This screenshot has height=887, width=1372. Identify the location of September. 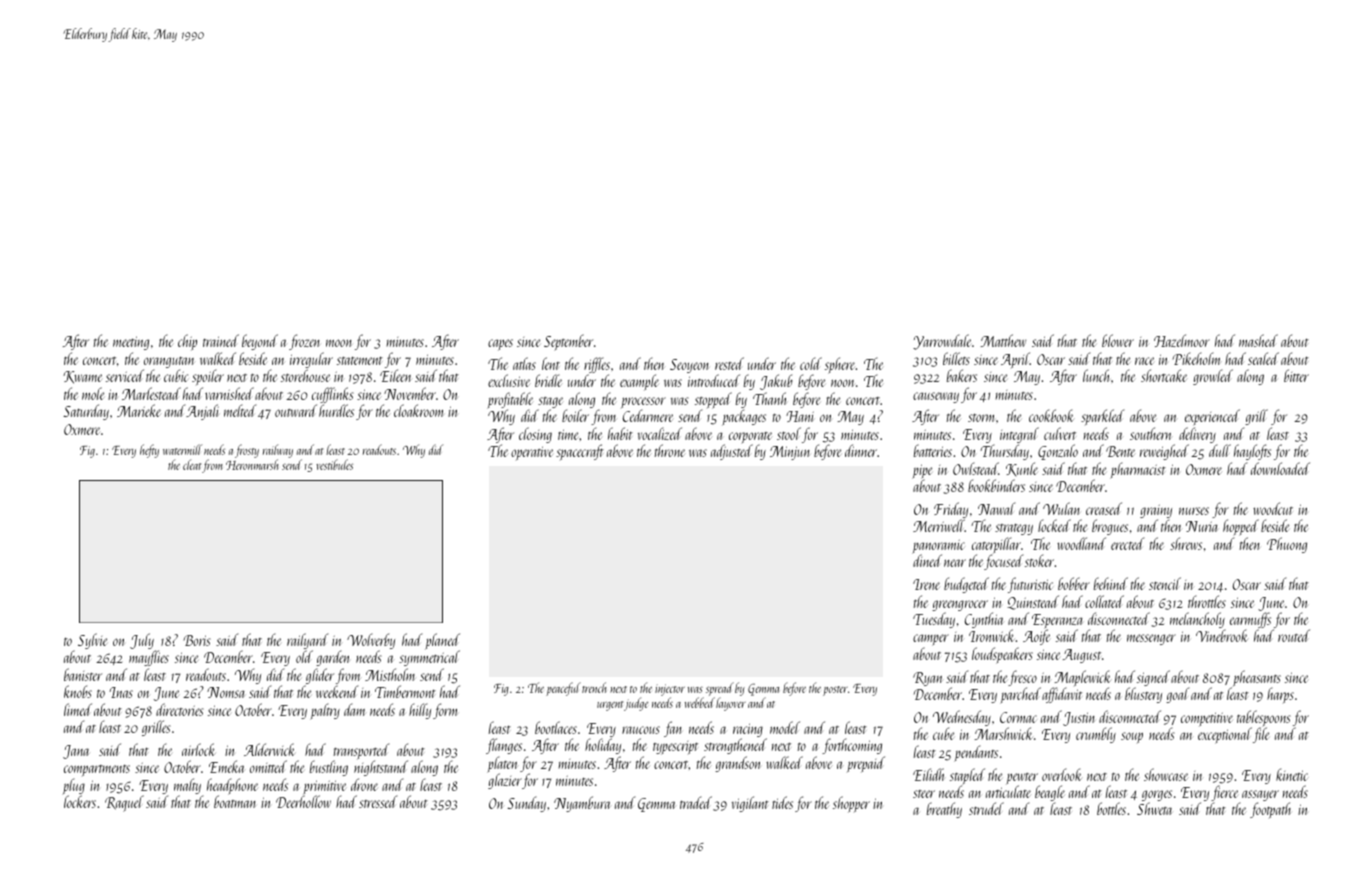
(568, 342).
